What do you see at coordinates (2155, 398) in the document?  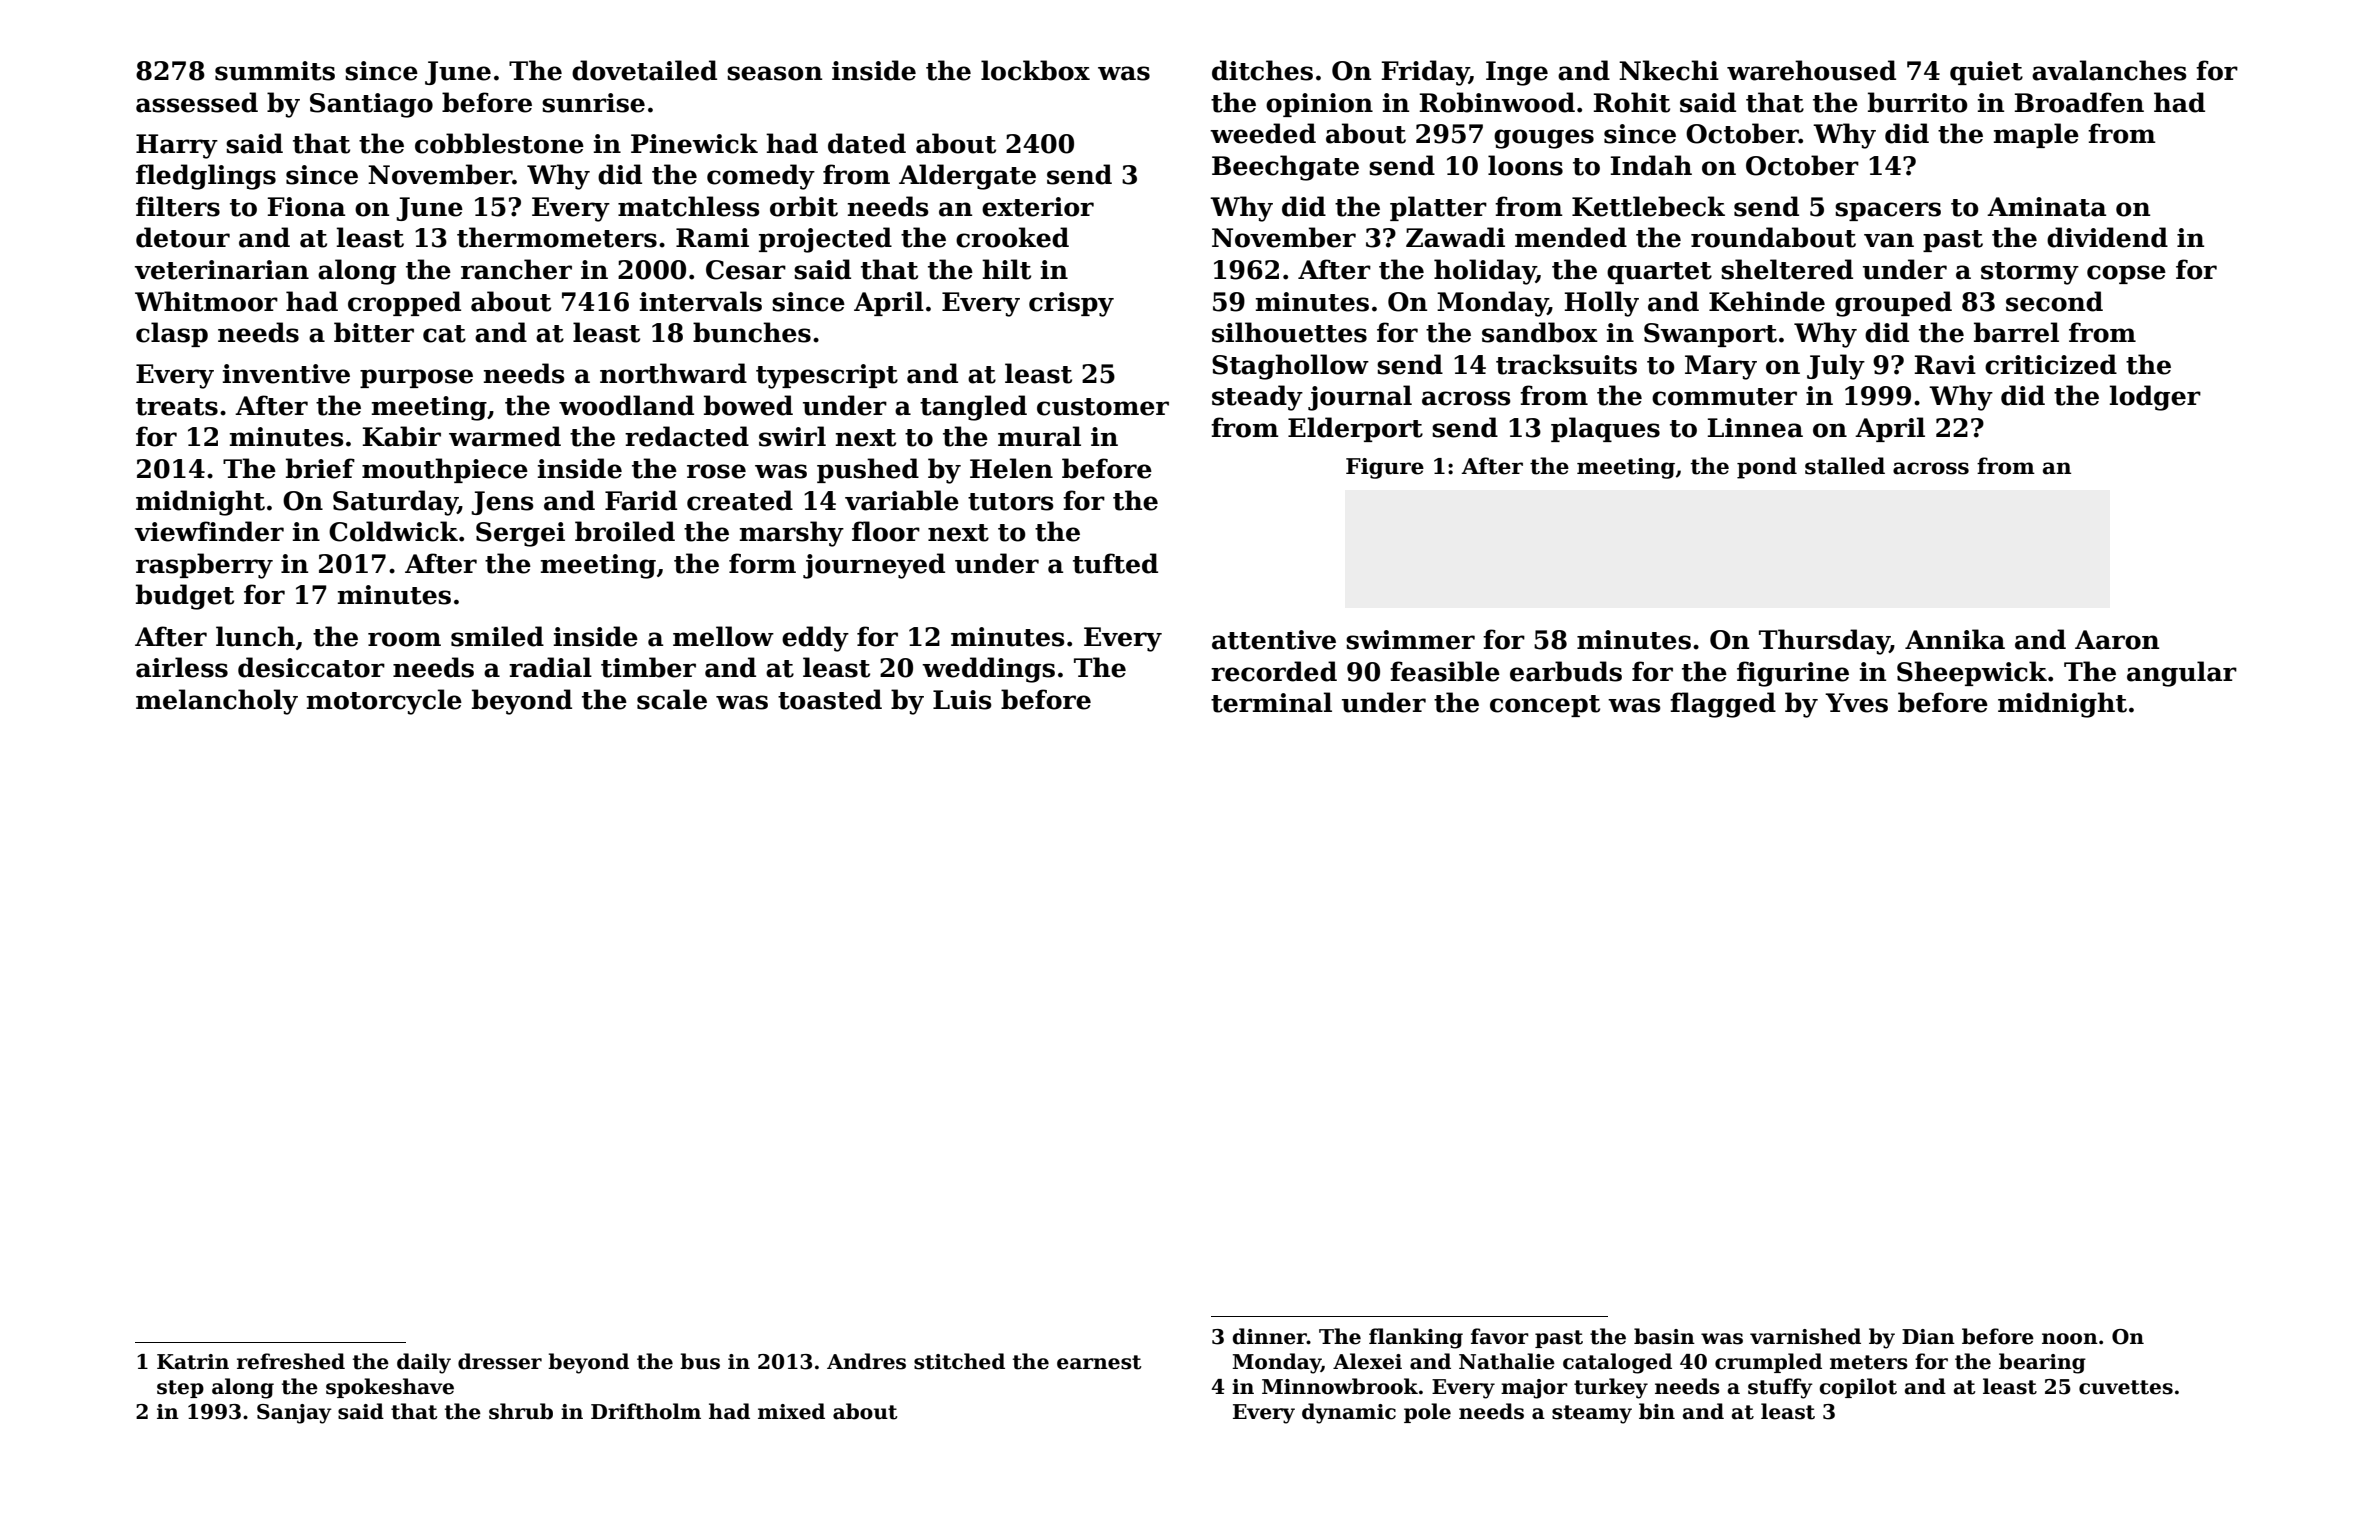 I see `lodger` at bounding box center [2155, 398].
